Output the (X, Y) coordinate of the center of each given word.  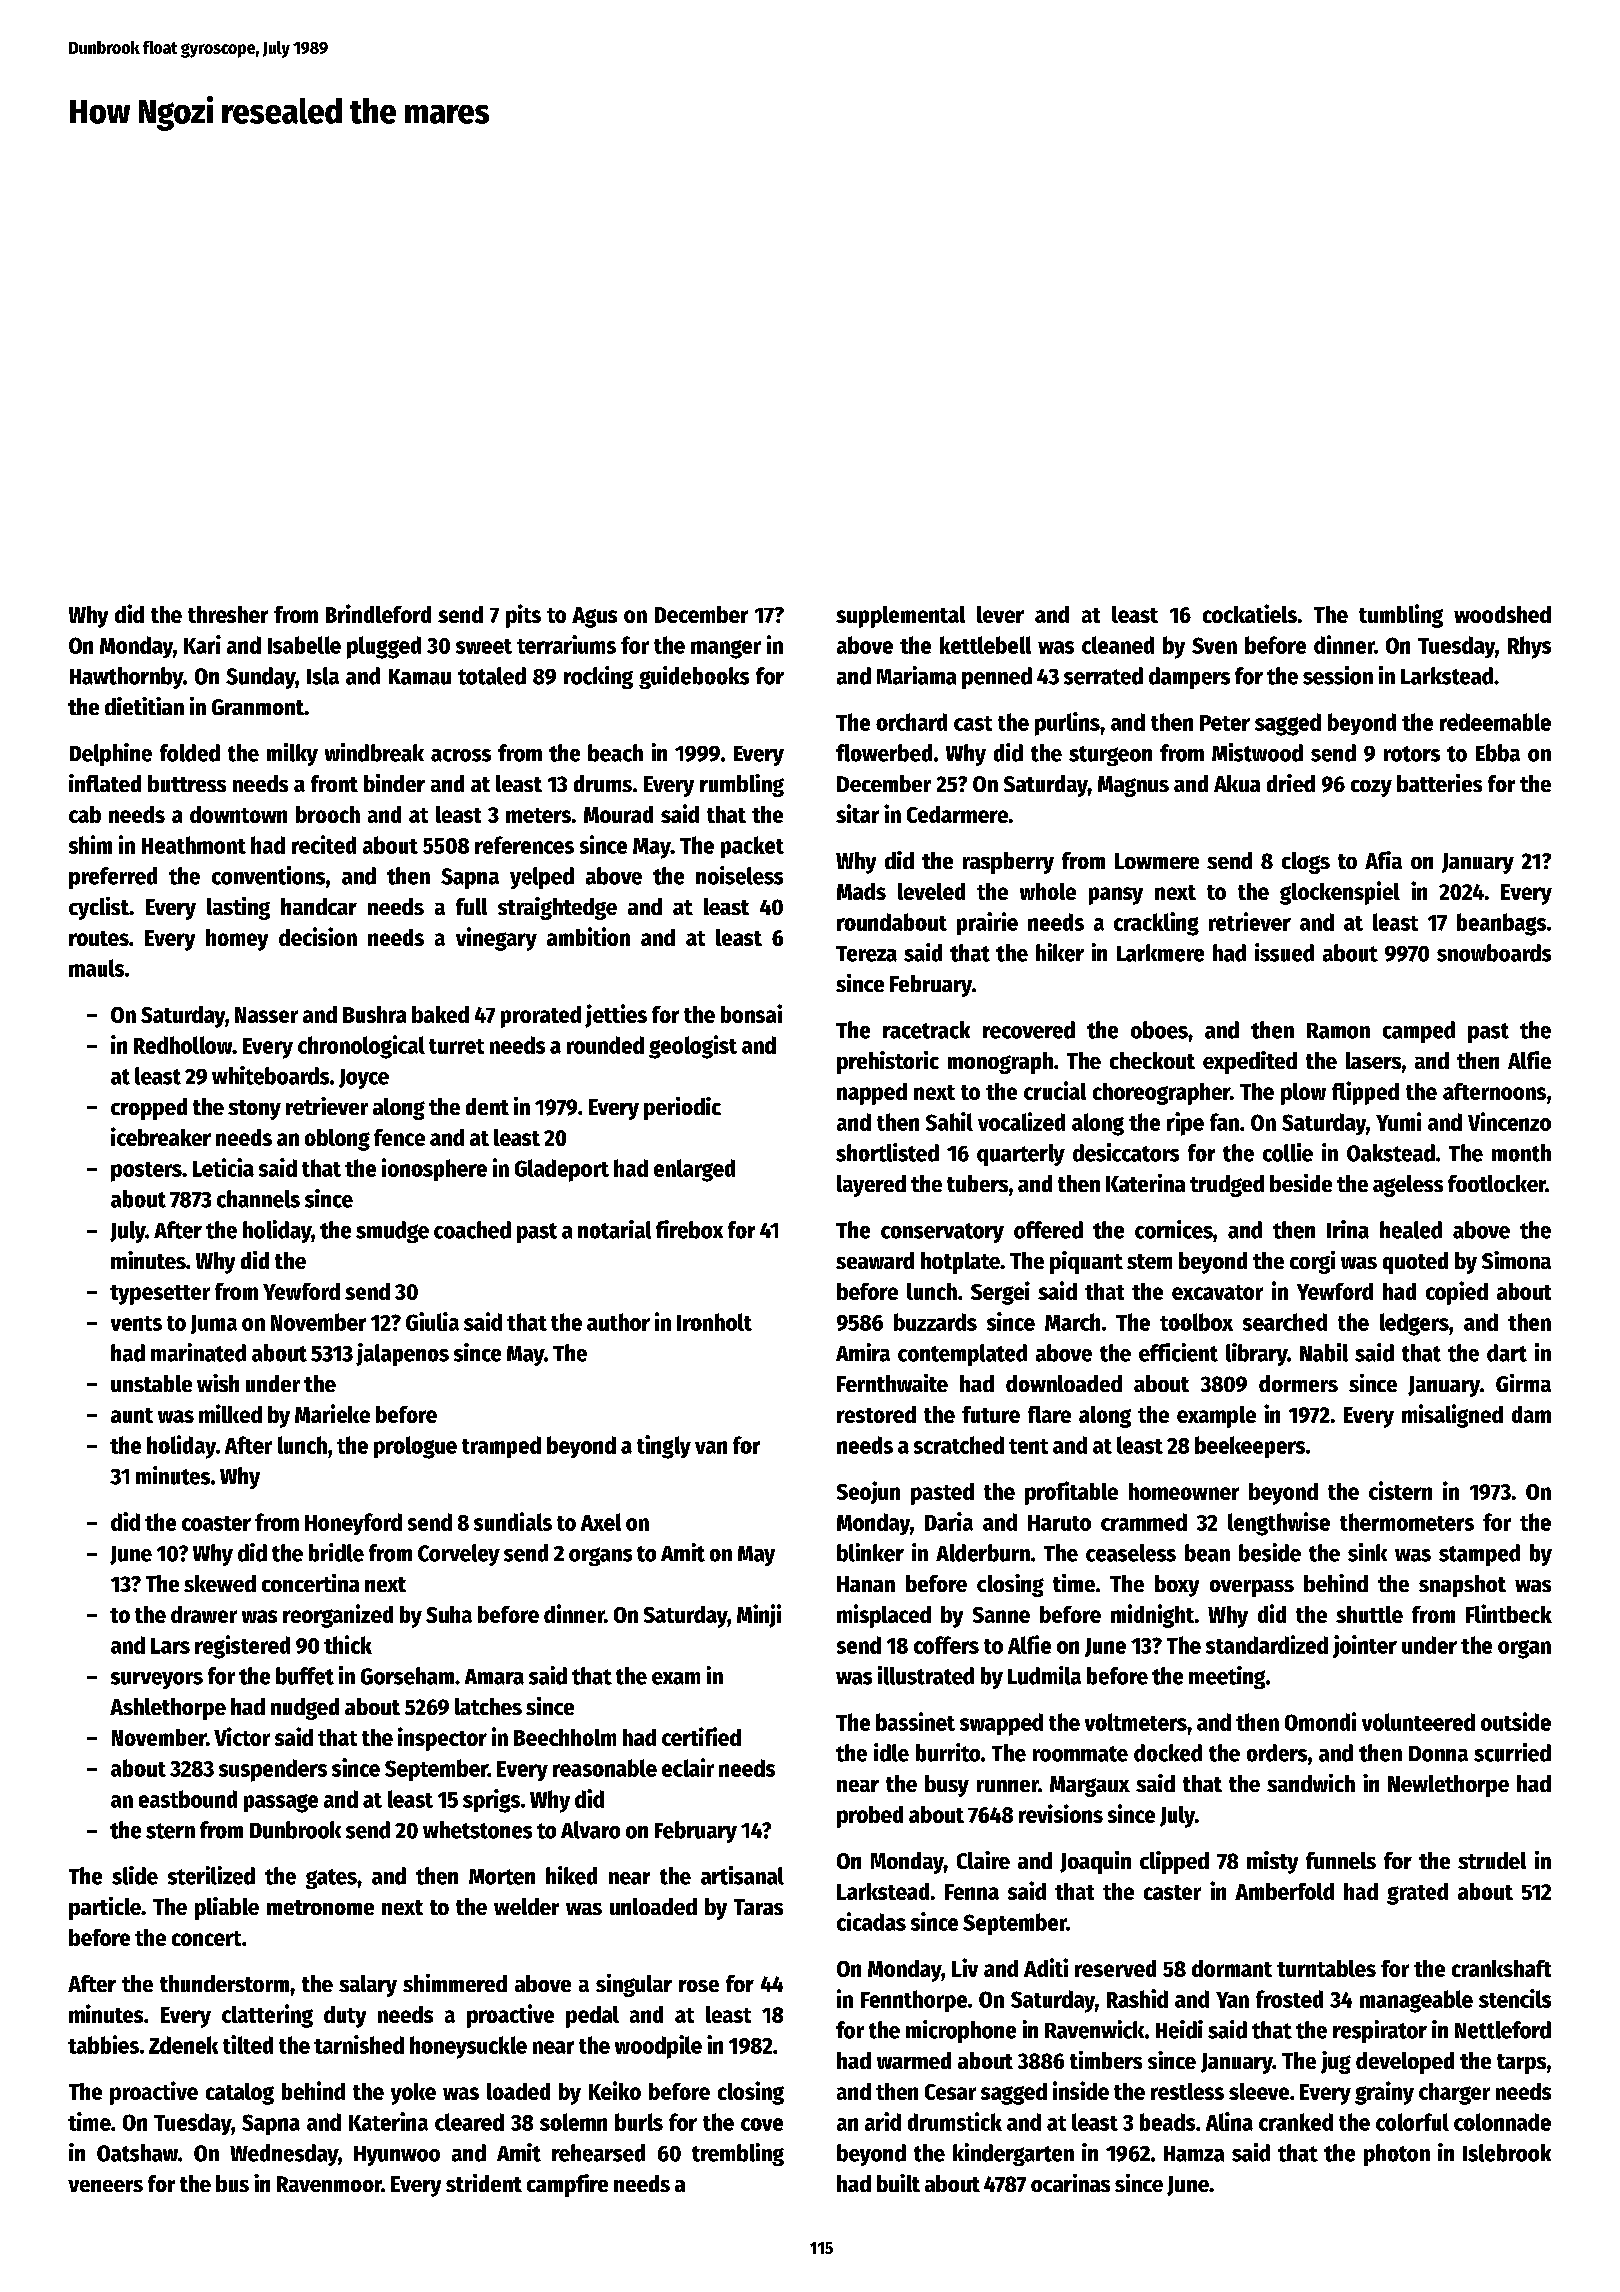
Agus (594, 617)
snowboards (1494, 953)
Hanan (866, 1584)
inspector (442, 1739)
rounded (605, 1045)
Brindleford (378, 613)
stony (254, 1110)
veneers (105, 2186)
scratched (959, 1445)
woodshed (1502, 614)
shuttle (1369, 1614)
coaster (216, 1523)
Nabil (1324, 1352)
